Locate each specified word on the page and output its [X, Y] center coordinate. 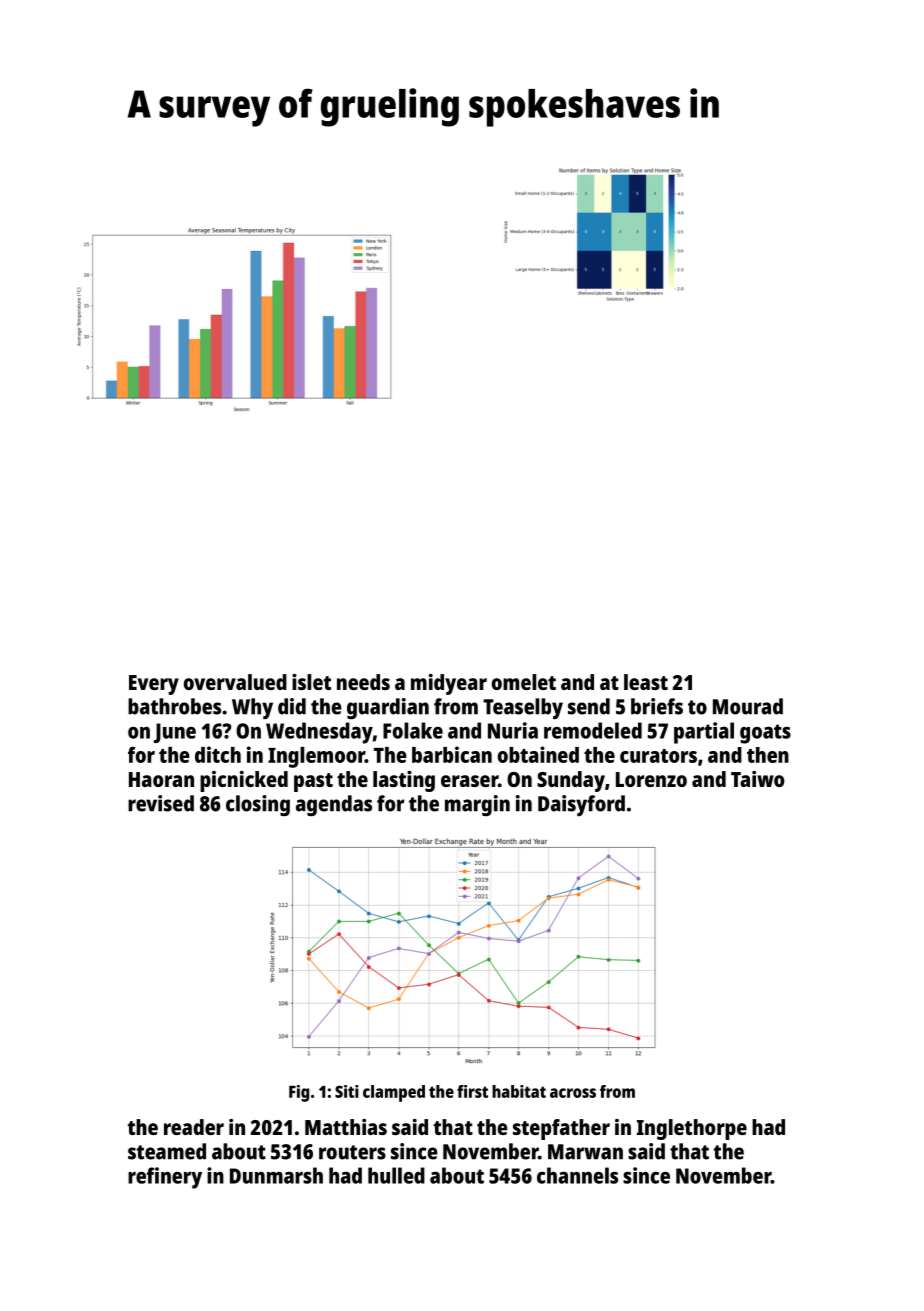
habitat [519, 1091]
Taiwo [758, 779]
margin [477, 805]
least [646, 682]
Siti [347, 1091]
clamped [394, 1093]
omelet [524, 682]
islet [311, 682]
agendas [334, 805]
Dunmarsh [276, 1175]
